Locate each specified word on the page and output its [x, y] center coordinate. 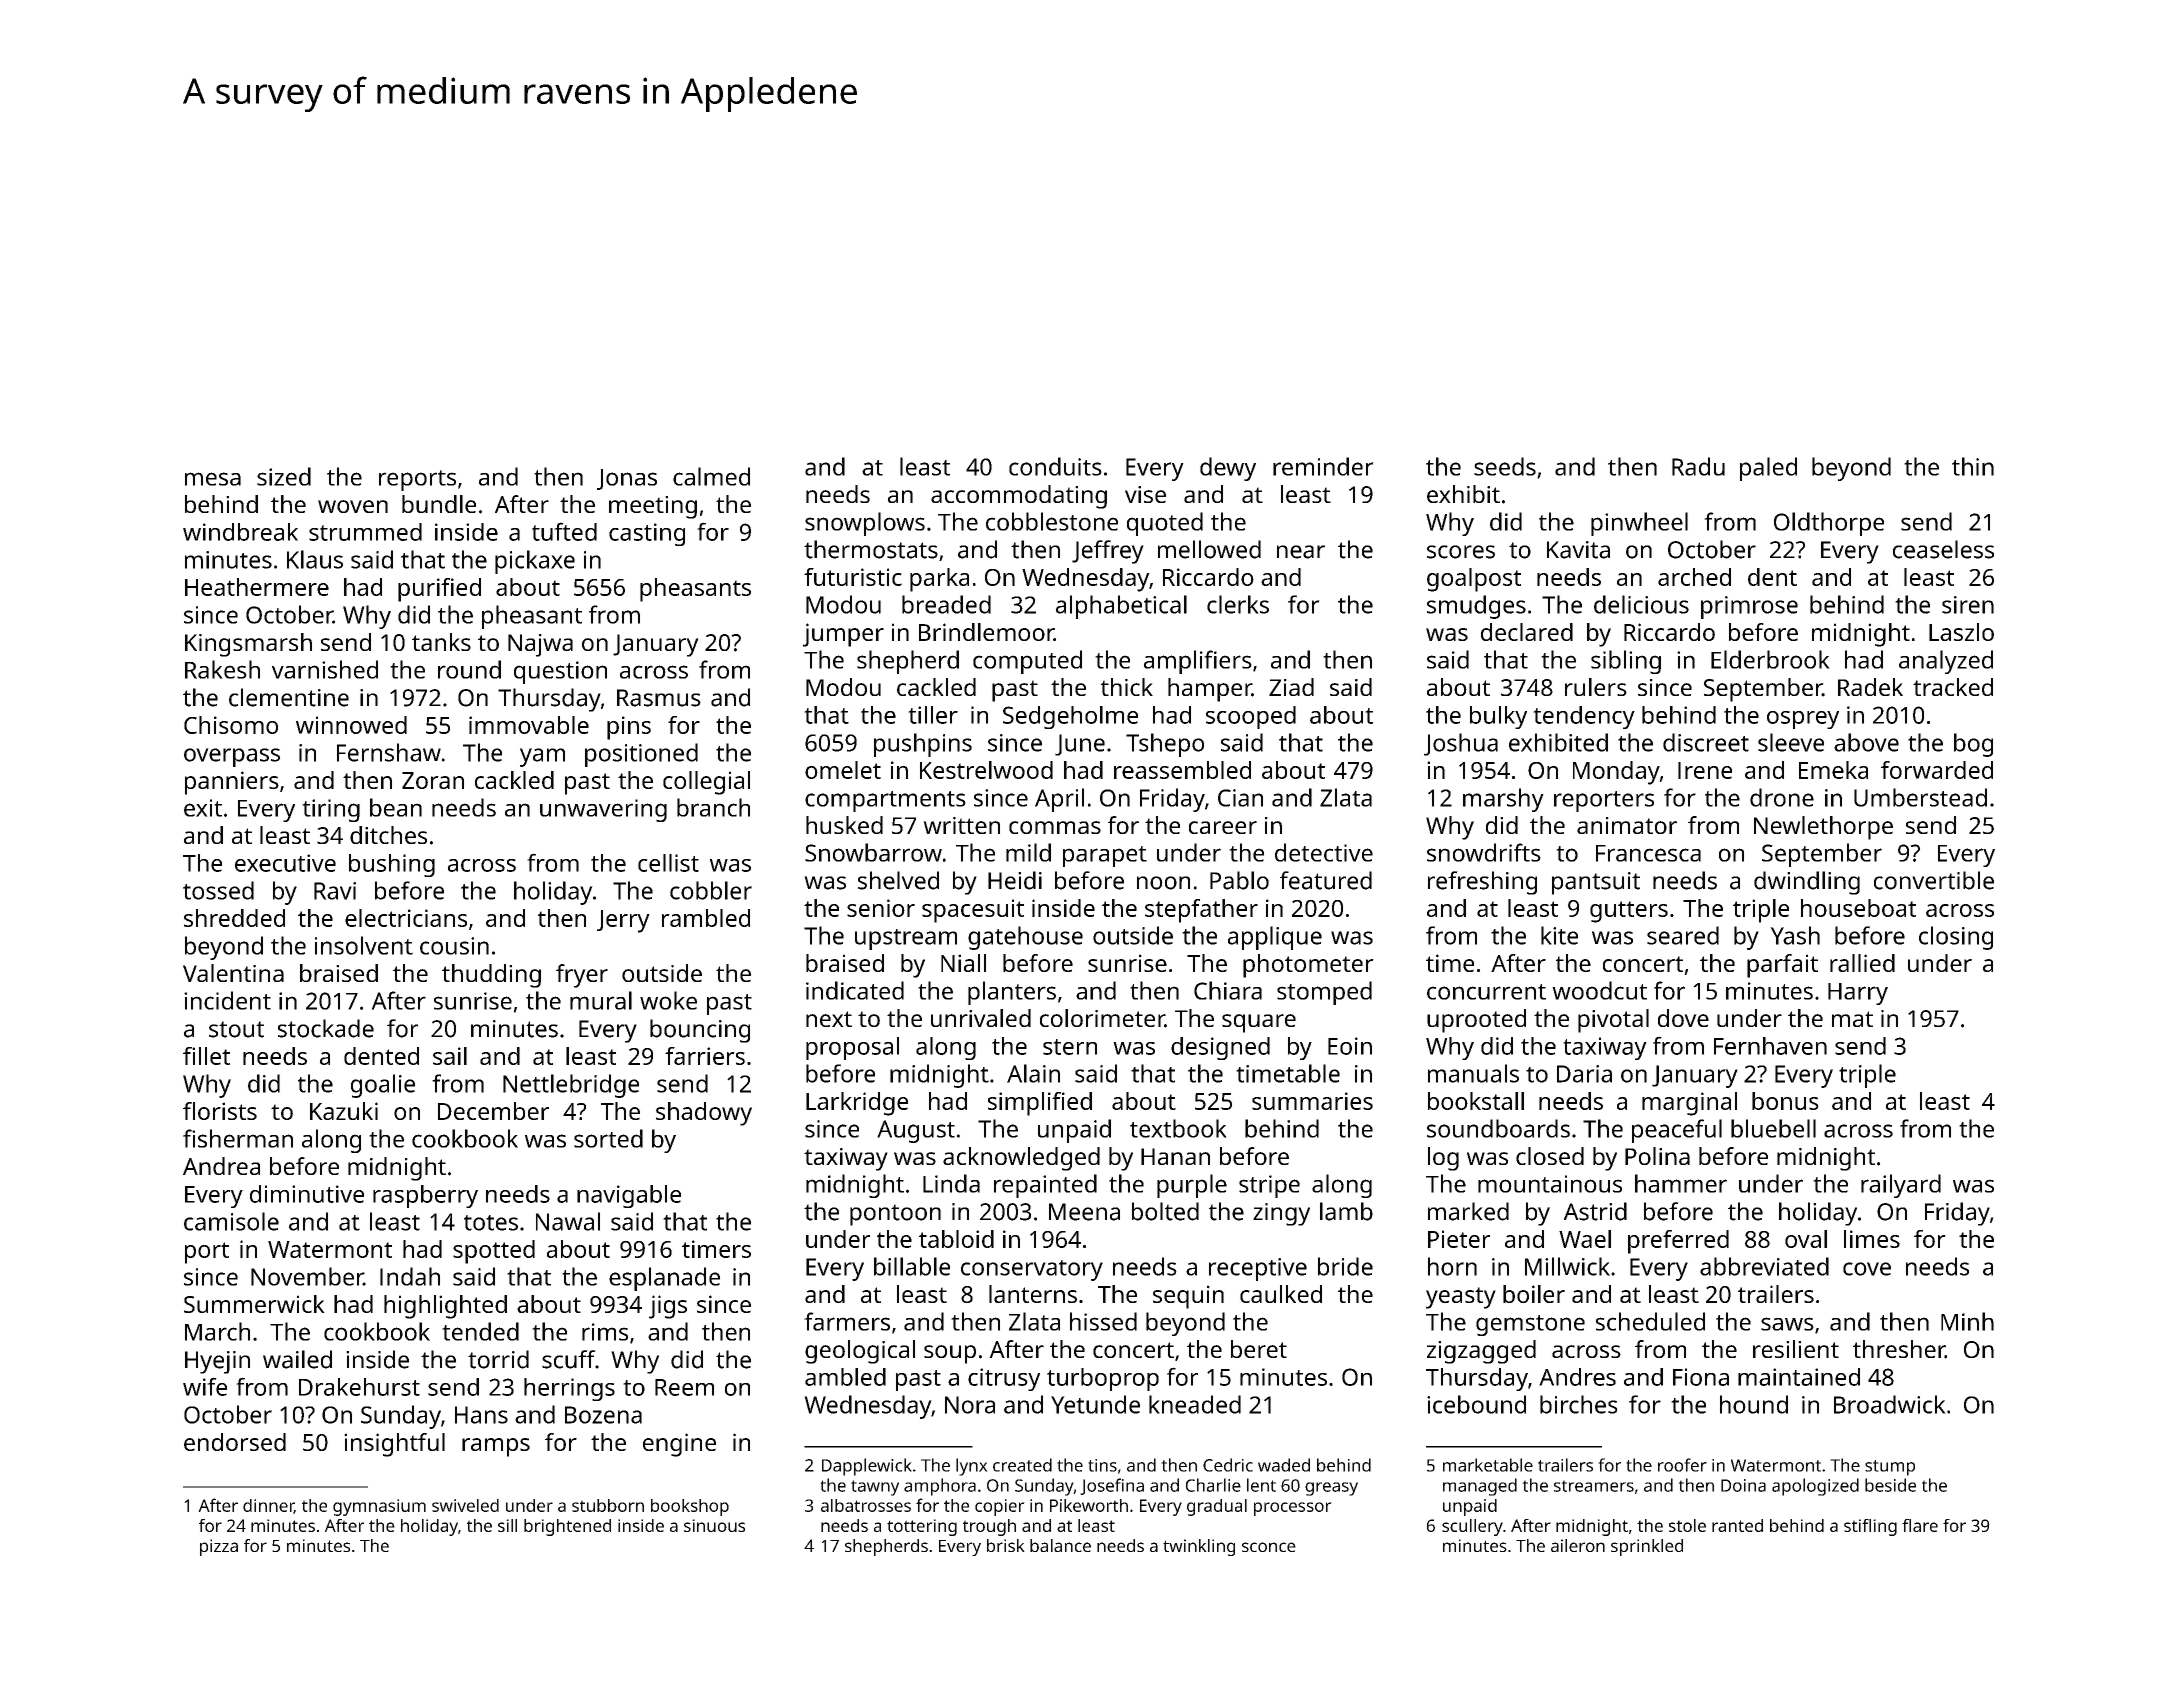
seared [1683, 935]
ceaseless [1943, 549]
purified [439, 590]
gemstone [1530, 1325]
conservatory [1032, 1270]
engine [679, 1445]
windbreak [240, 532]
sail [450, 1056]
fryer [582, 976]
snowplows [865, 524]
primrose [1749, 607]
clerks [1238, 604]
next [829, 1019]
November [307, 1276]
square [1259, 1023]
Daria [1584, 1074]
